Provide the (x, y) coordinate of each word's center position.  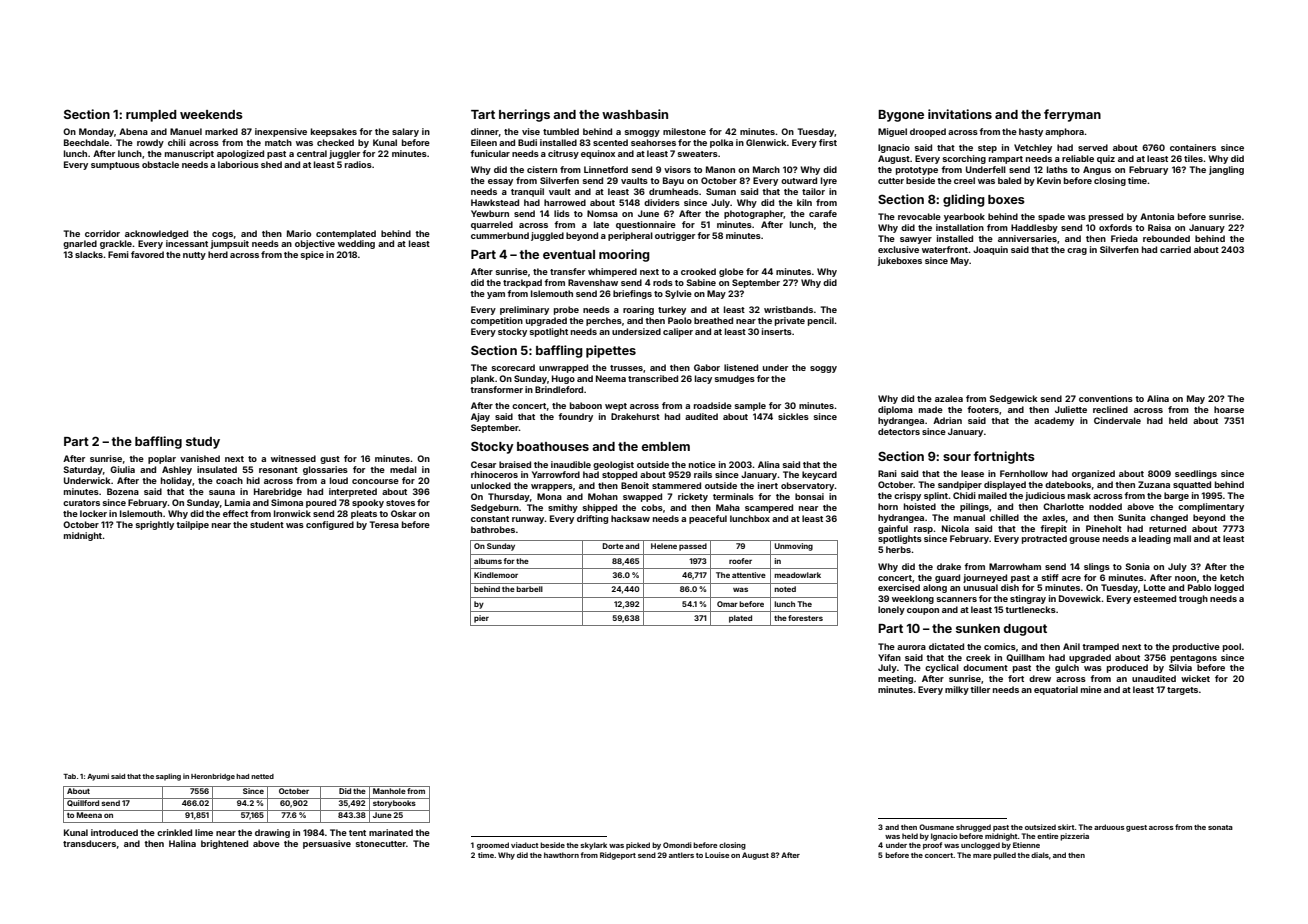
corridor (102, 233)
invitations (960, 114)
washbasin (635, 114)
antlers (681, 855)
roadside (713, 405)
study (203, 443)
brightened (224, 844)
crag (1077, 251)
